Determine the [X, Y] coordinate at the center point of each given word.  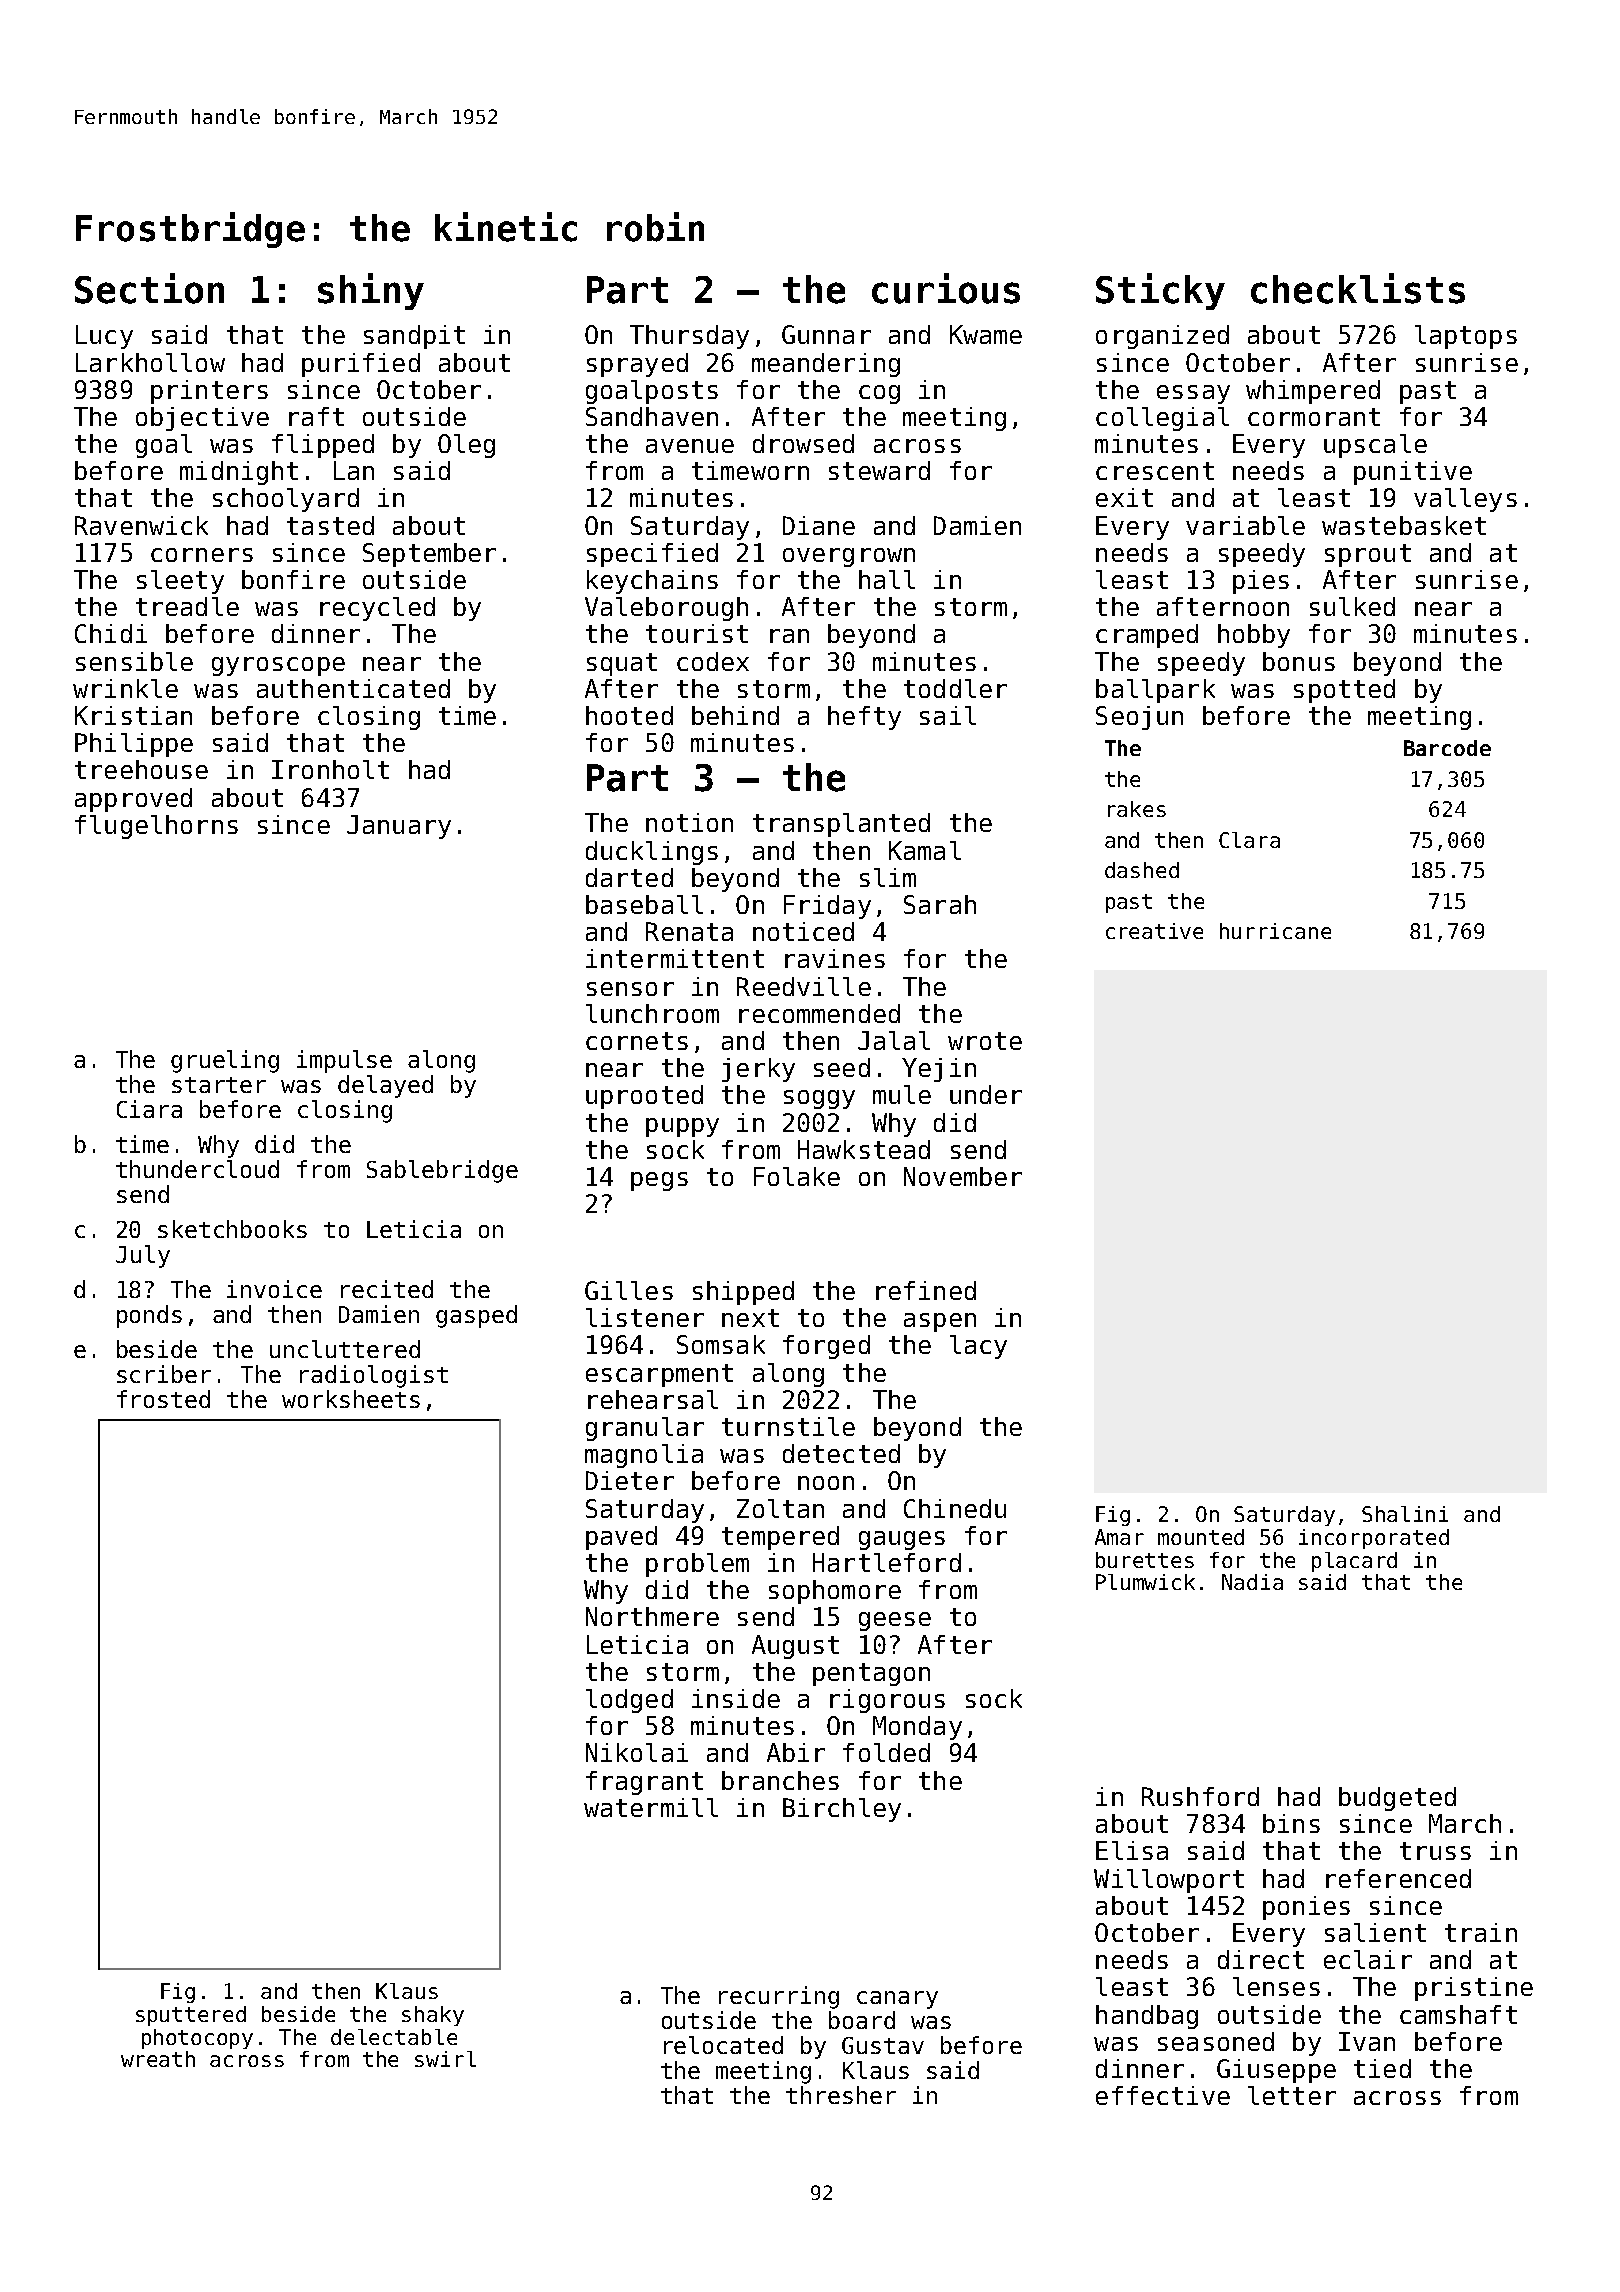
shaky [433, 2016]
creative [1154, 931]
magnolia [644, 1456]
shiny [371, 291]
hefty [864, 718]
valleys [1465, 500]
